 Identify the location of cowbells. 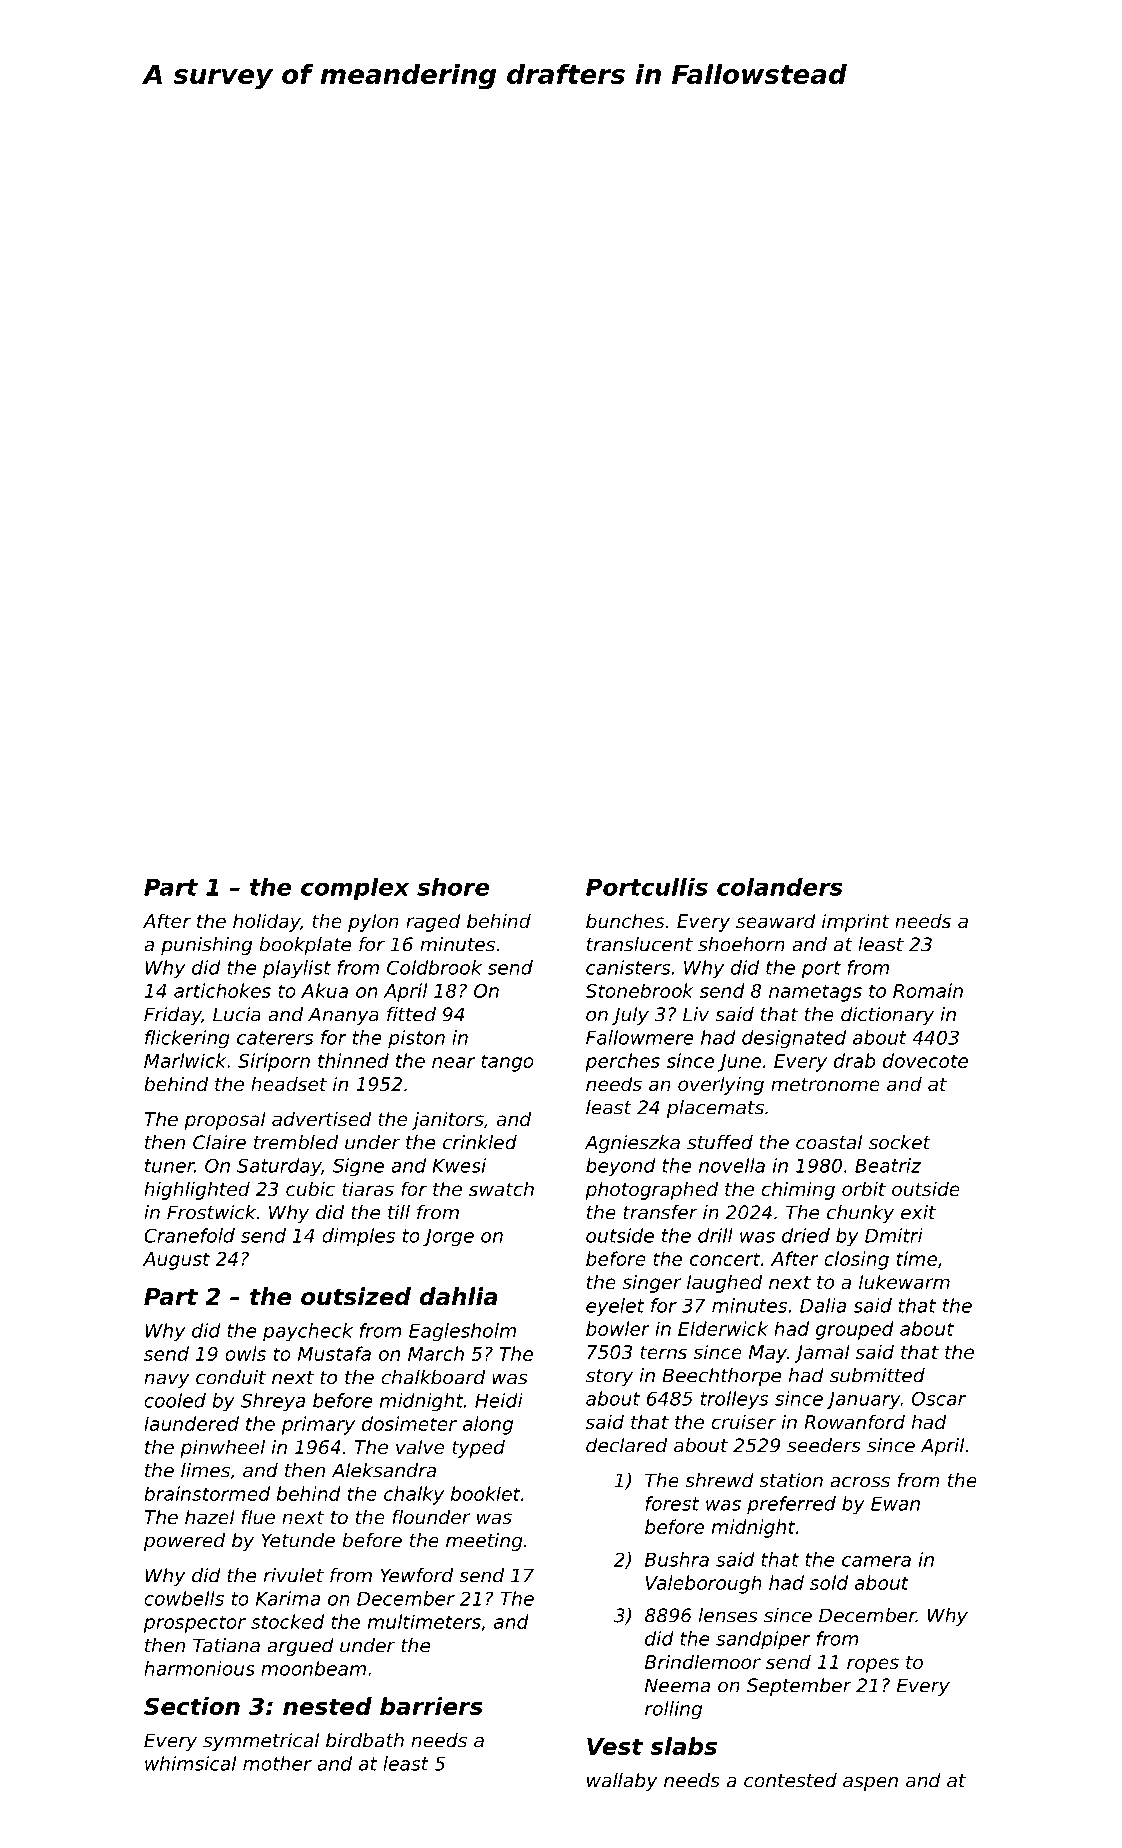
(184, 1598).
